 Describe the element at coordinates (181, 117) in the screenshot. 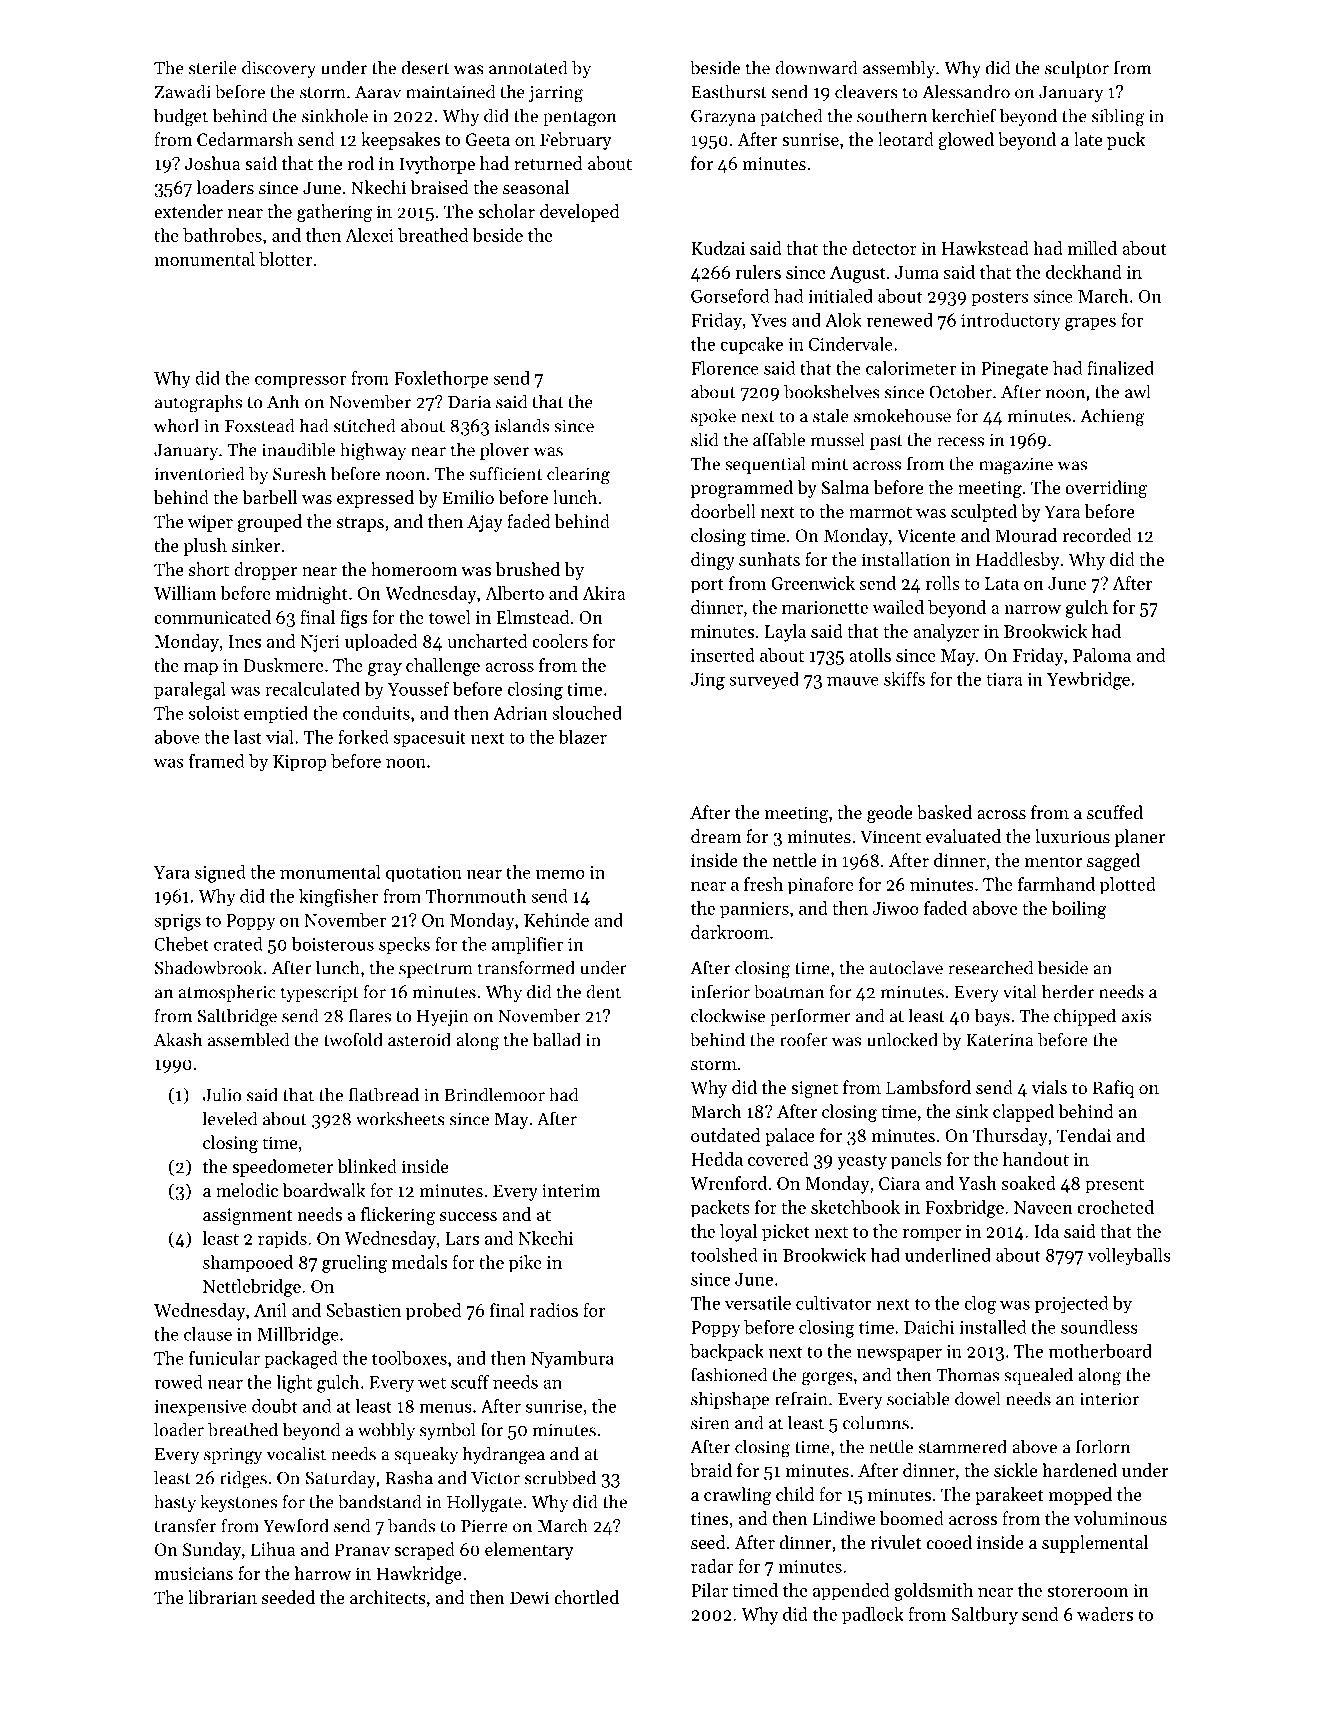

I see `budget` at that location.
